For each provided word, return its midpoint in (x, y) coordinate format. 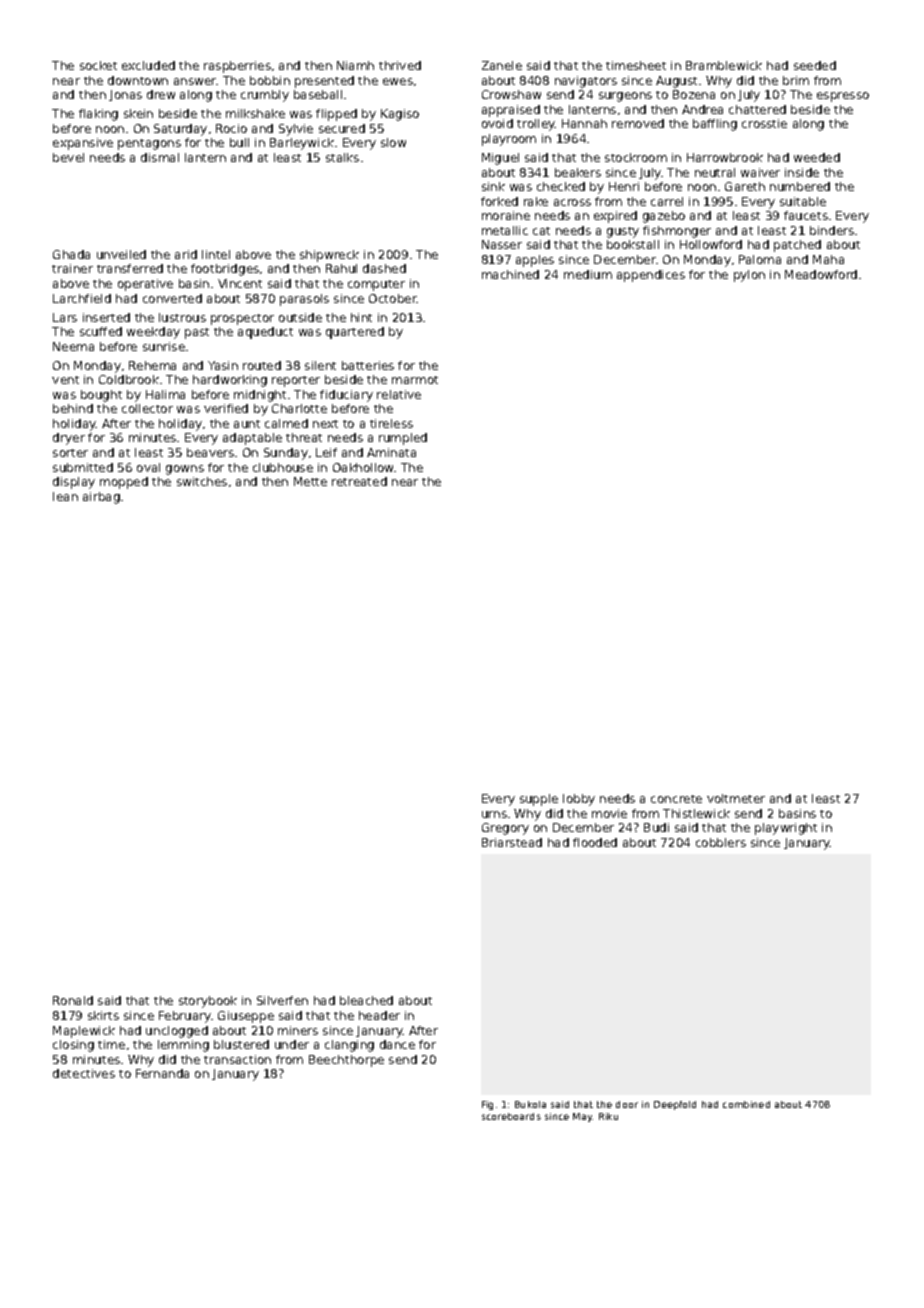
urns (494, 814)
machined (510, 274)
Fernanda (162, 1073)
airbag (101, 498)
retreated (359, 481)
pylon (749, 276)
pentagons (149, 144)
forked (499, 201)
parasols (304, 300)
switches (202, 481)
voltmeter (736, 798)
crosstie (764, 123)
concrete (676, 799)
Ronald (73, 1000)
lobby (579, 800)
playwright (786, 829)
